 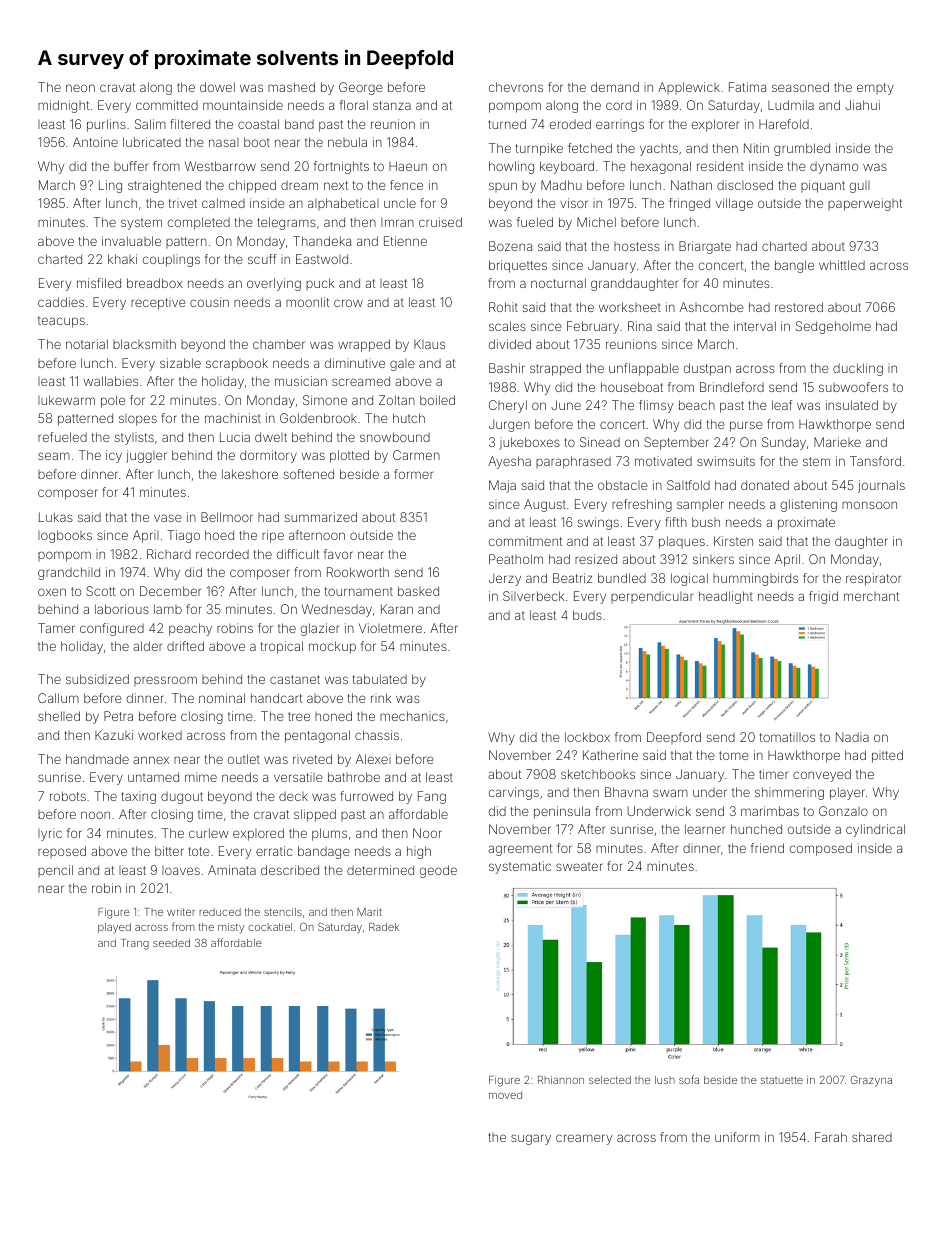 I want to click on Fatima, so click(x=747, y=87).
